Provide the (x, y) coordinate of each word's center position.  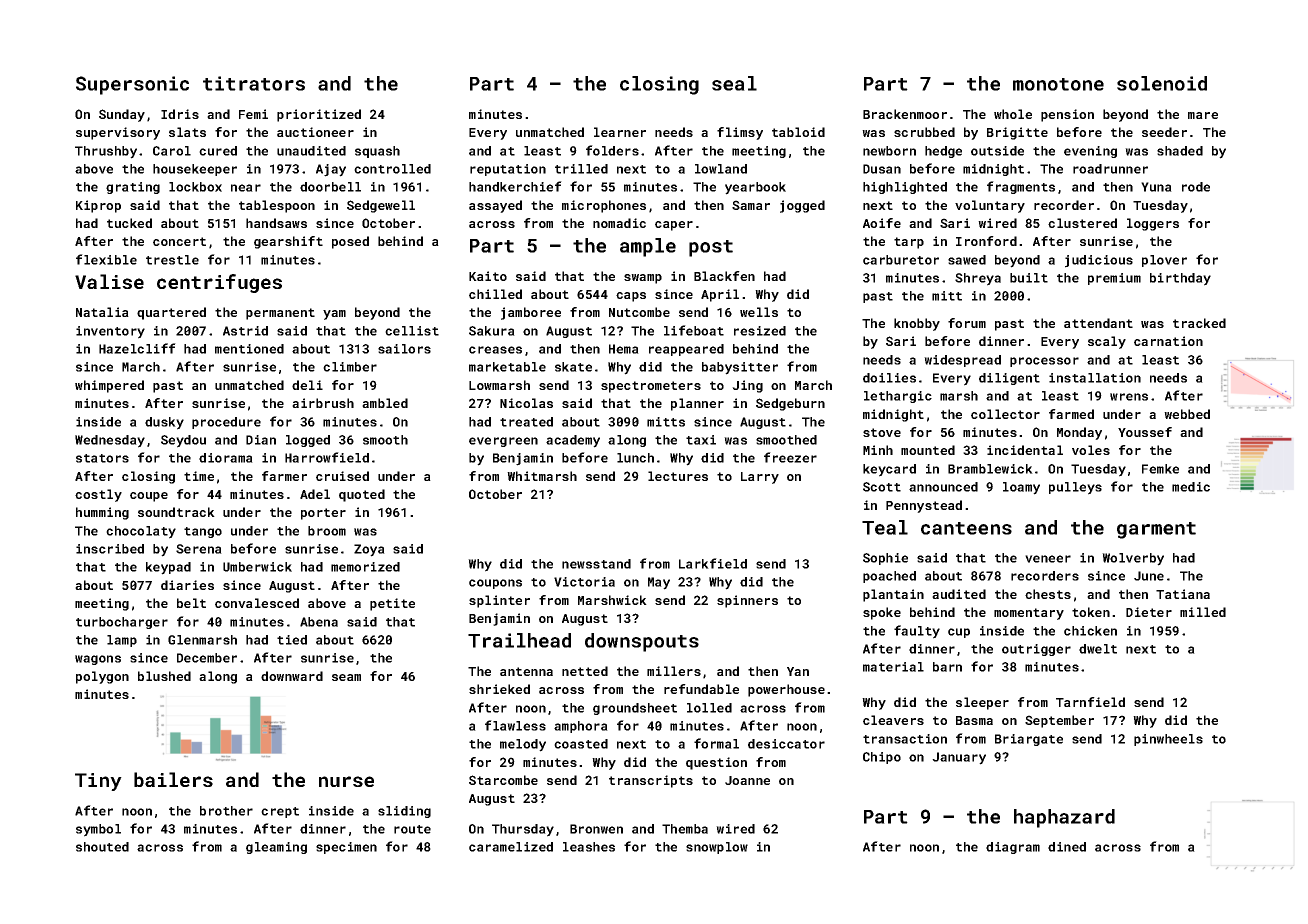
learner (620, 132)
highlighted (905, 188)
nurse (346, 781)
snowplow (717, 848)
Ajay (331, 170)
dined (1067, 847)
